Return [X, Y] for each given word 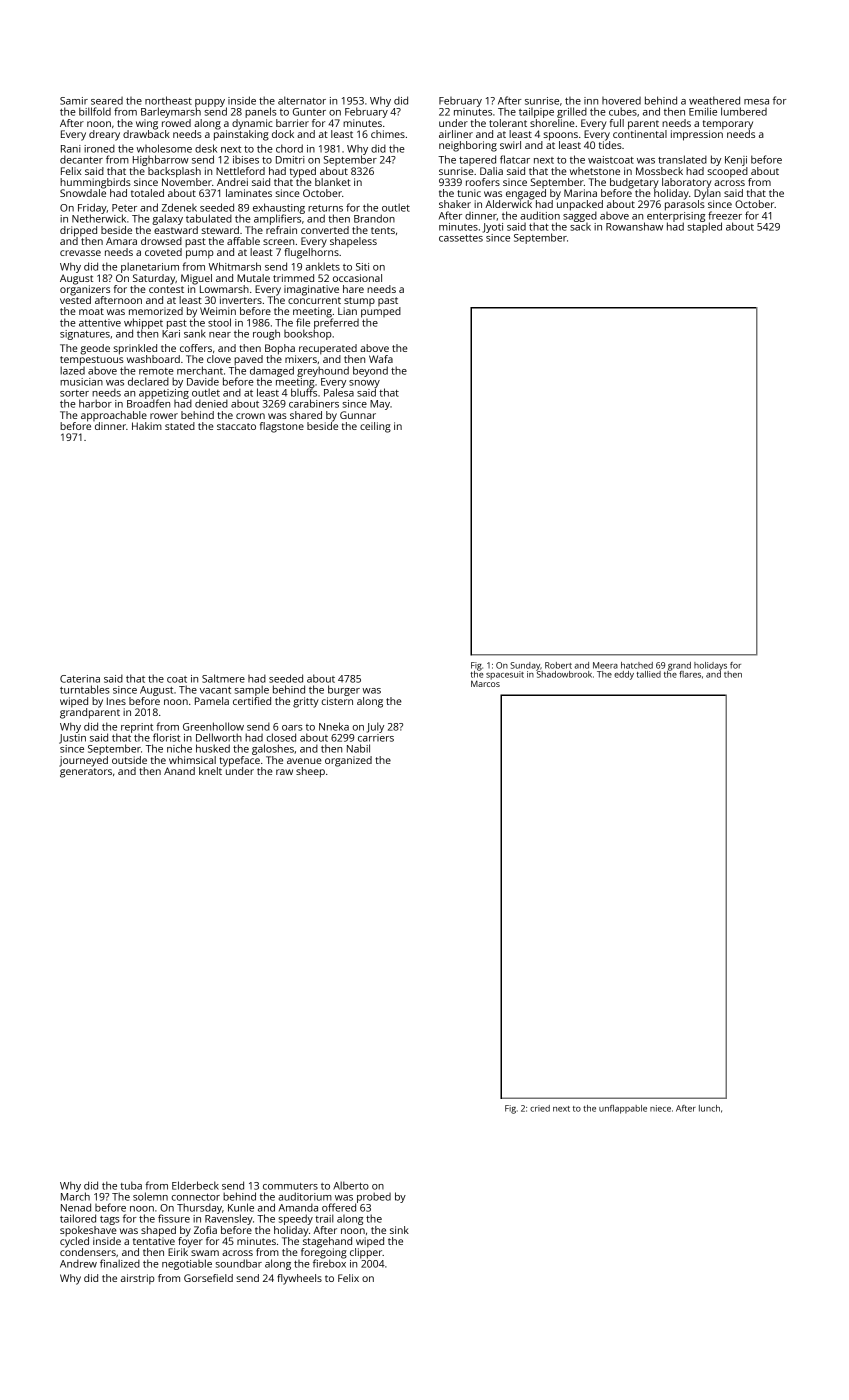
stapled [704, 227]
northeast [168, 100]
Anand [179, 771]
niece [660, 1108]
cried [540, 1108]
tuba [131, 1185]
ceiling [375, 427]
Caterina [80, 679]
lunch [709, 1108]
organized [348, 761]
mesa [756, 102]
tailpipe [536, 113]
